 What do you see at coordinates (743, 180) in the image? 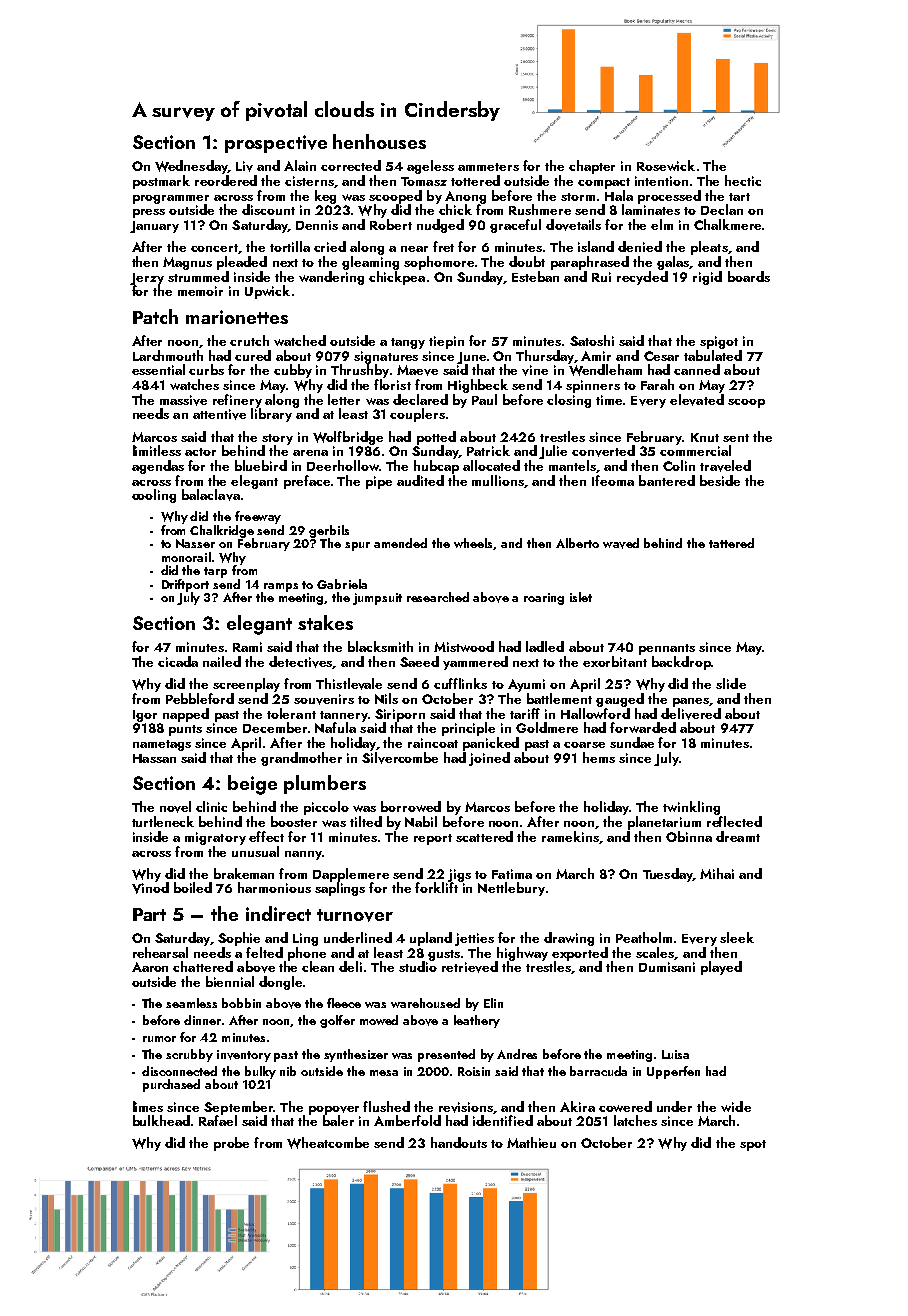
I see `hectic` at bounding box center [743, 180].
